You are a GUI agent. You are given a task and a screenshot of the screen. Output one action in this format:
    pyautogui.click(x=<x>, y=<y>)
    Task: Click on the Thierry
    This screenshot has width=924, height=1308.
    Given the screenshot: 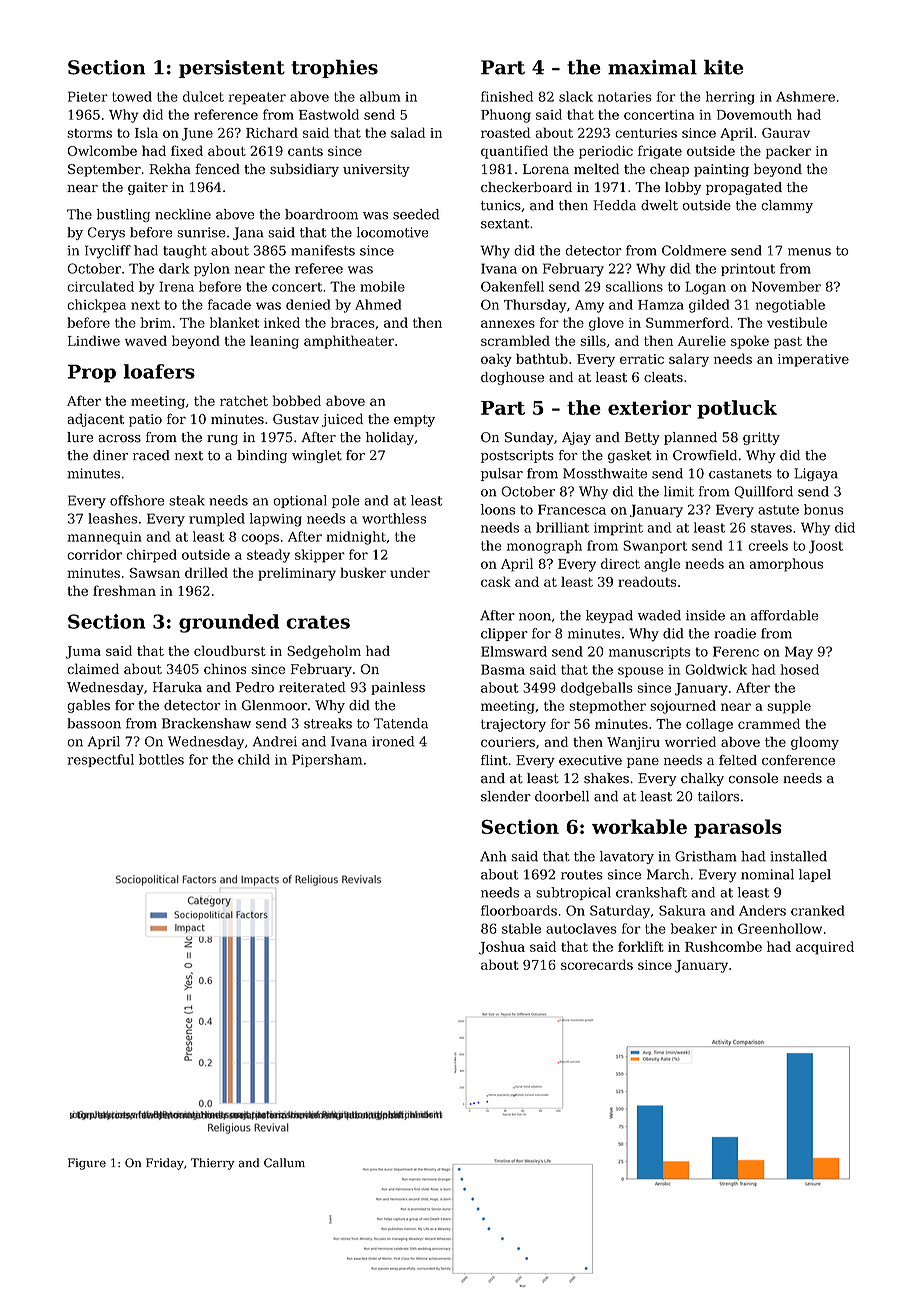 What is the action you would take?
    pyautogui.click(x=213, y=1164)
